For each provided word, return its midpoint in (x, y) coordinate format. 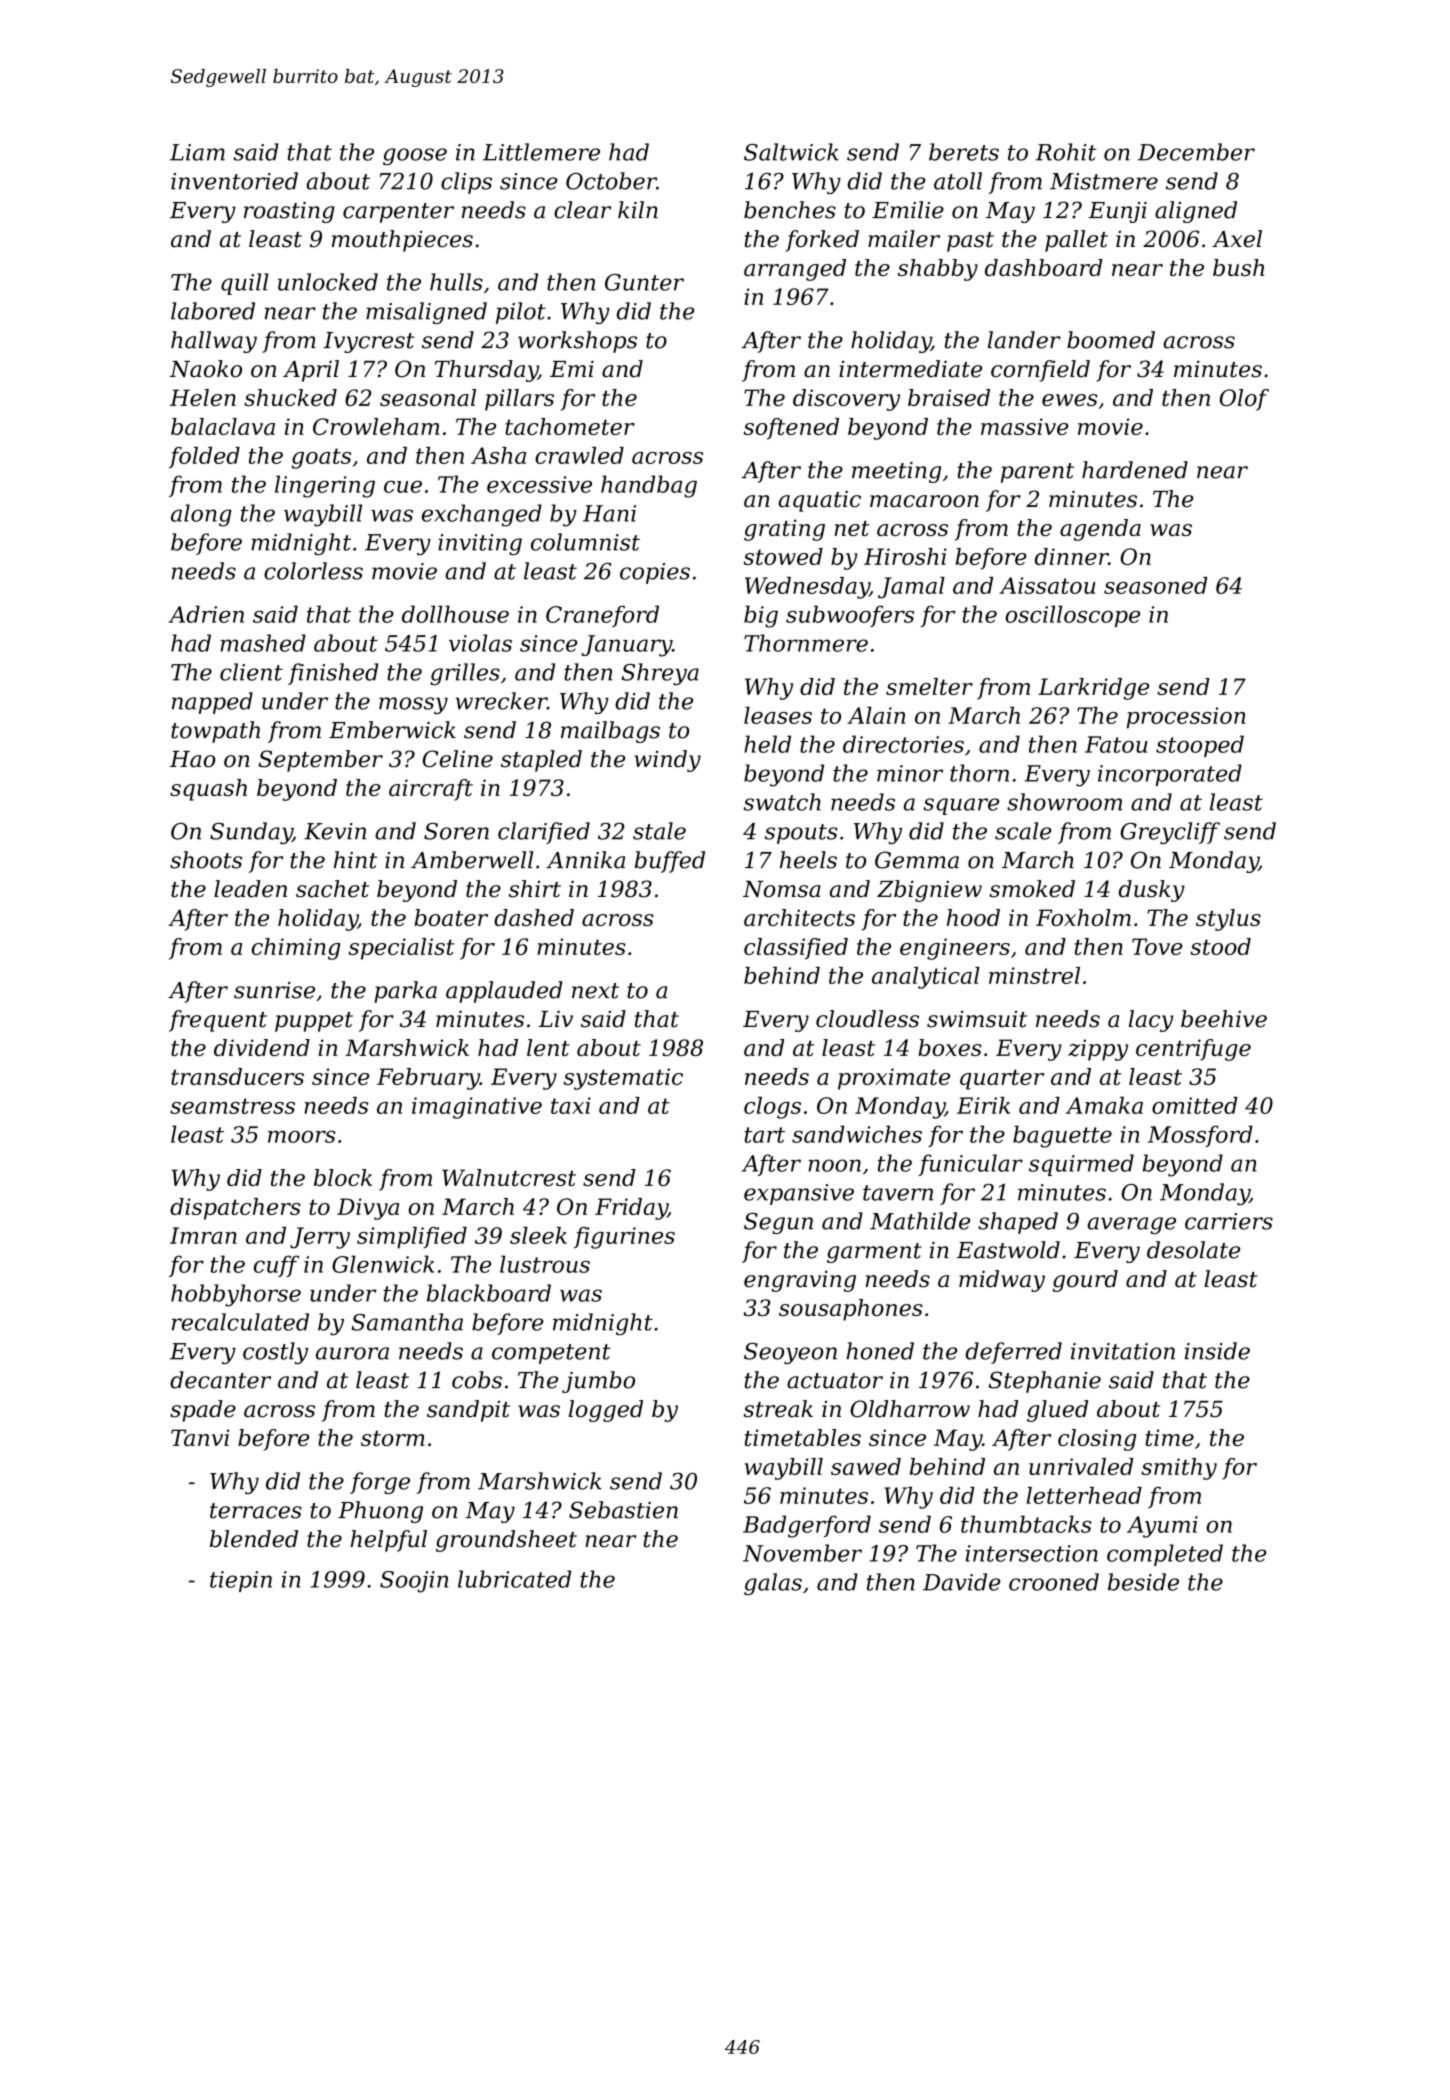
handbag (649, 486)
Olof (1244, 400)
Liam (197, 152)
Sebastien (623, 1510)
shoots (206, 860)
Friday (631, 1209)
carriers (1229, 1221)
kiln (638, 209)
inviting (480, 544)
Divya (368, 1209)
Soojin (414, 1582)
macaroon (924, 501)
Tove (1157, 946)
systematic (623, 1079)
